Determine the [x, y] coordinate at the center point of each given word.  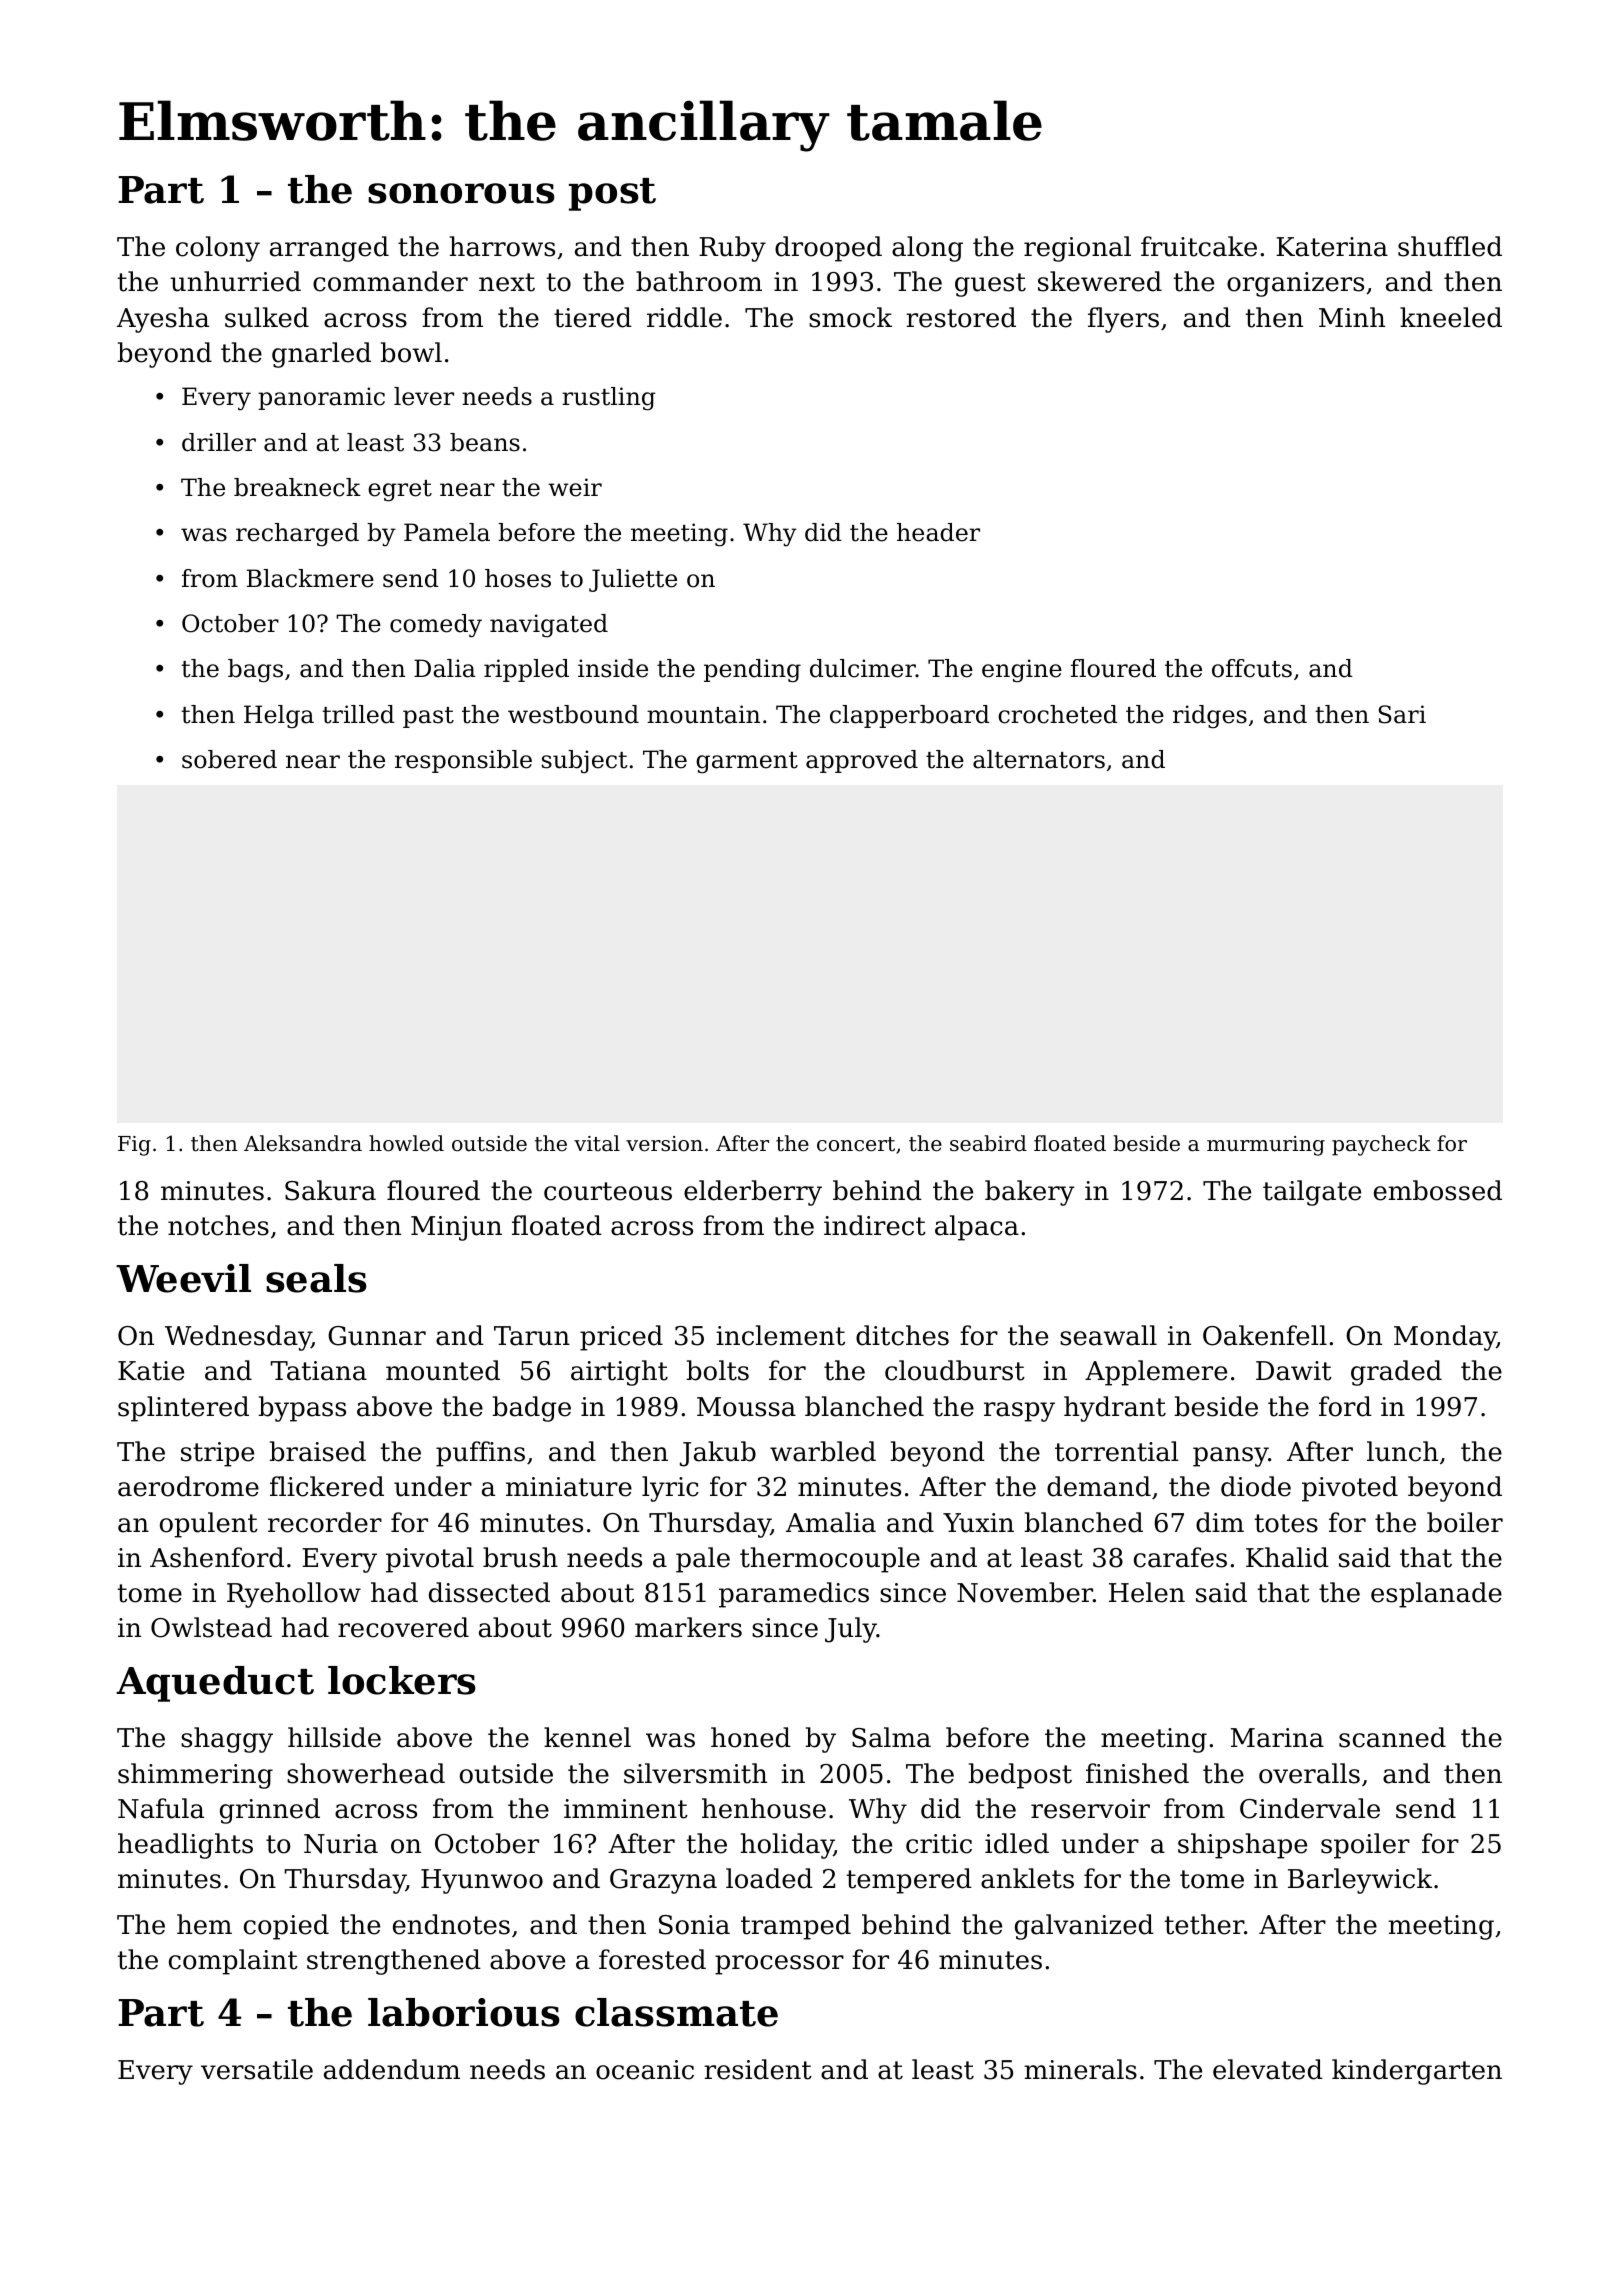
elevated [1268, 2069]
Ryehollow [294, 1595]
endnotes [451, 1924]
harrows [502, 246]
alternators [1039, 759]
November [1025, 1592]
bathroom [699, 281]
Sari [1402, 714]
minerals [1080, 2069]
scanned [1392, 1737]
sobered [229, 759]
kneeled [1451, 317]
